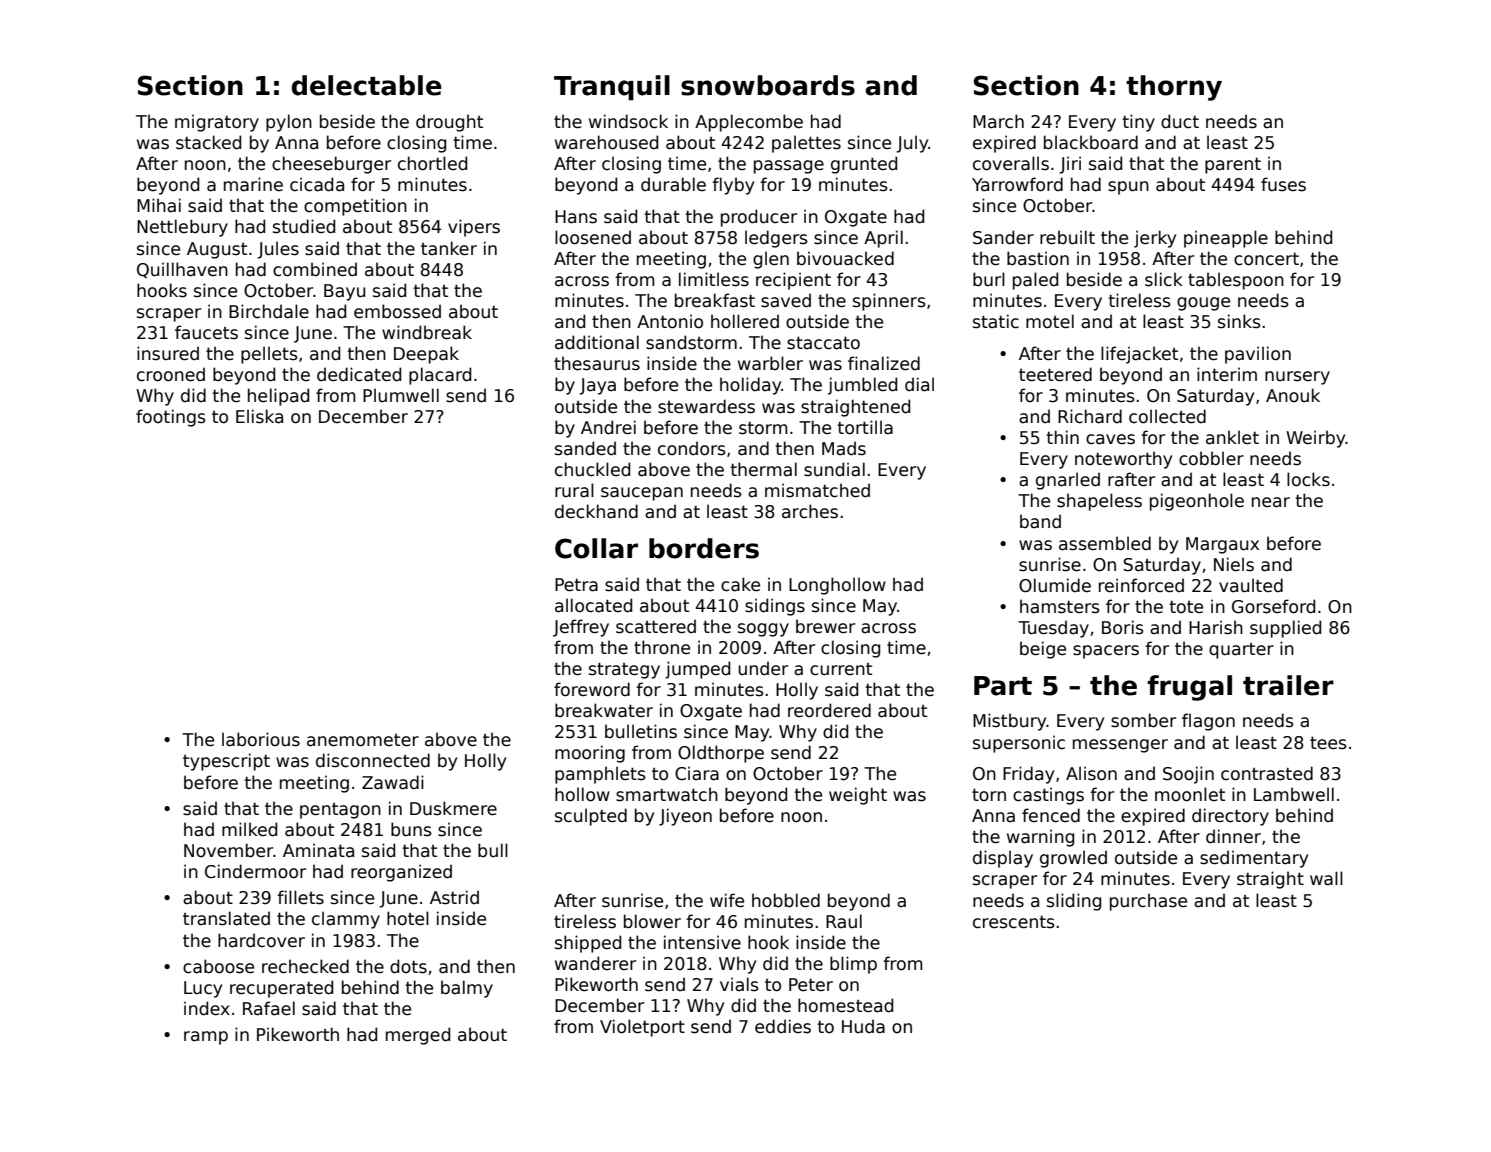  Describe the element at coordinates (366, 85) in the page. I see `delectable` at that location.
